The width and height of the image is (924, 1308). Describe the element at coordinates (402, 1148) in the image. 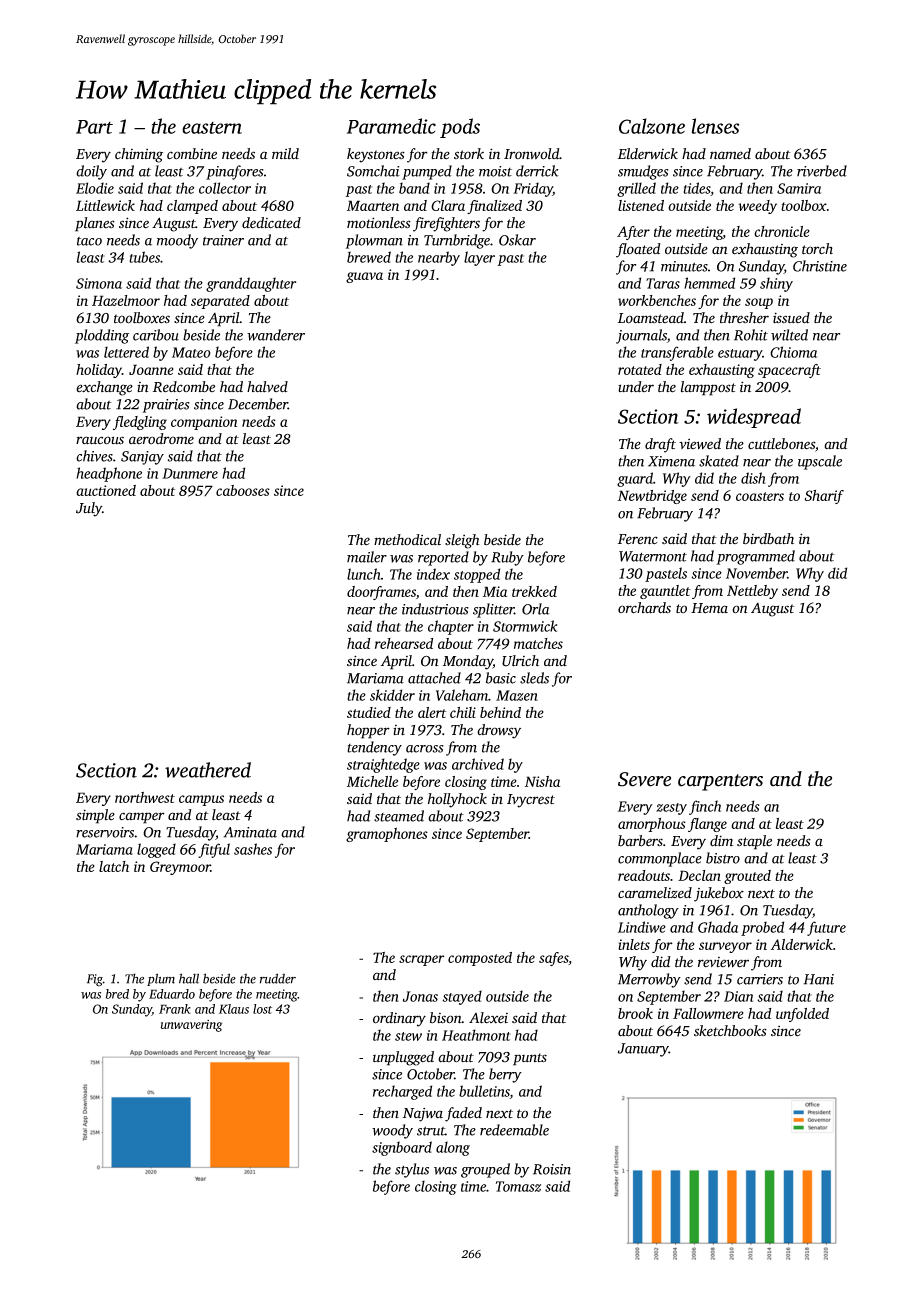

I see `signboard` at that location.
